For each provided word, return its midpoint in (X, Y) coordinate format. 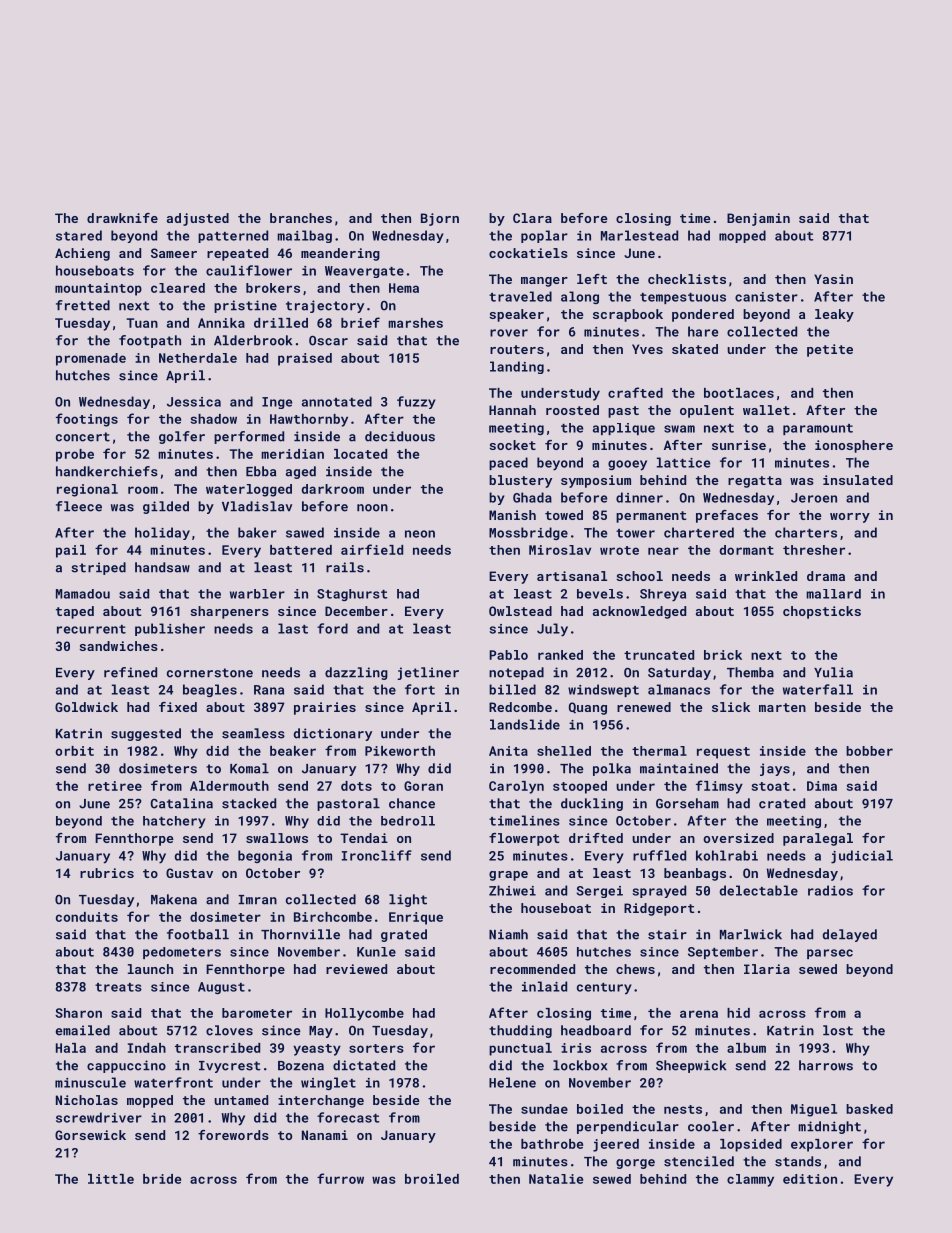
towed (564, 515)
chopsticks (822, 612)
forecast (348, 1117)
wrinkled (766, 576)
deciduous (400, 436)
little (111, 1179)
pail (71, 551)
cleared (178, 288)
